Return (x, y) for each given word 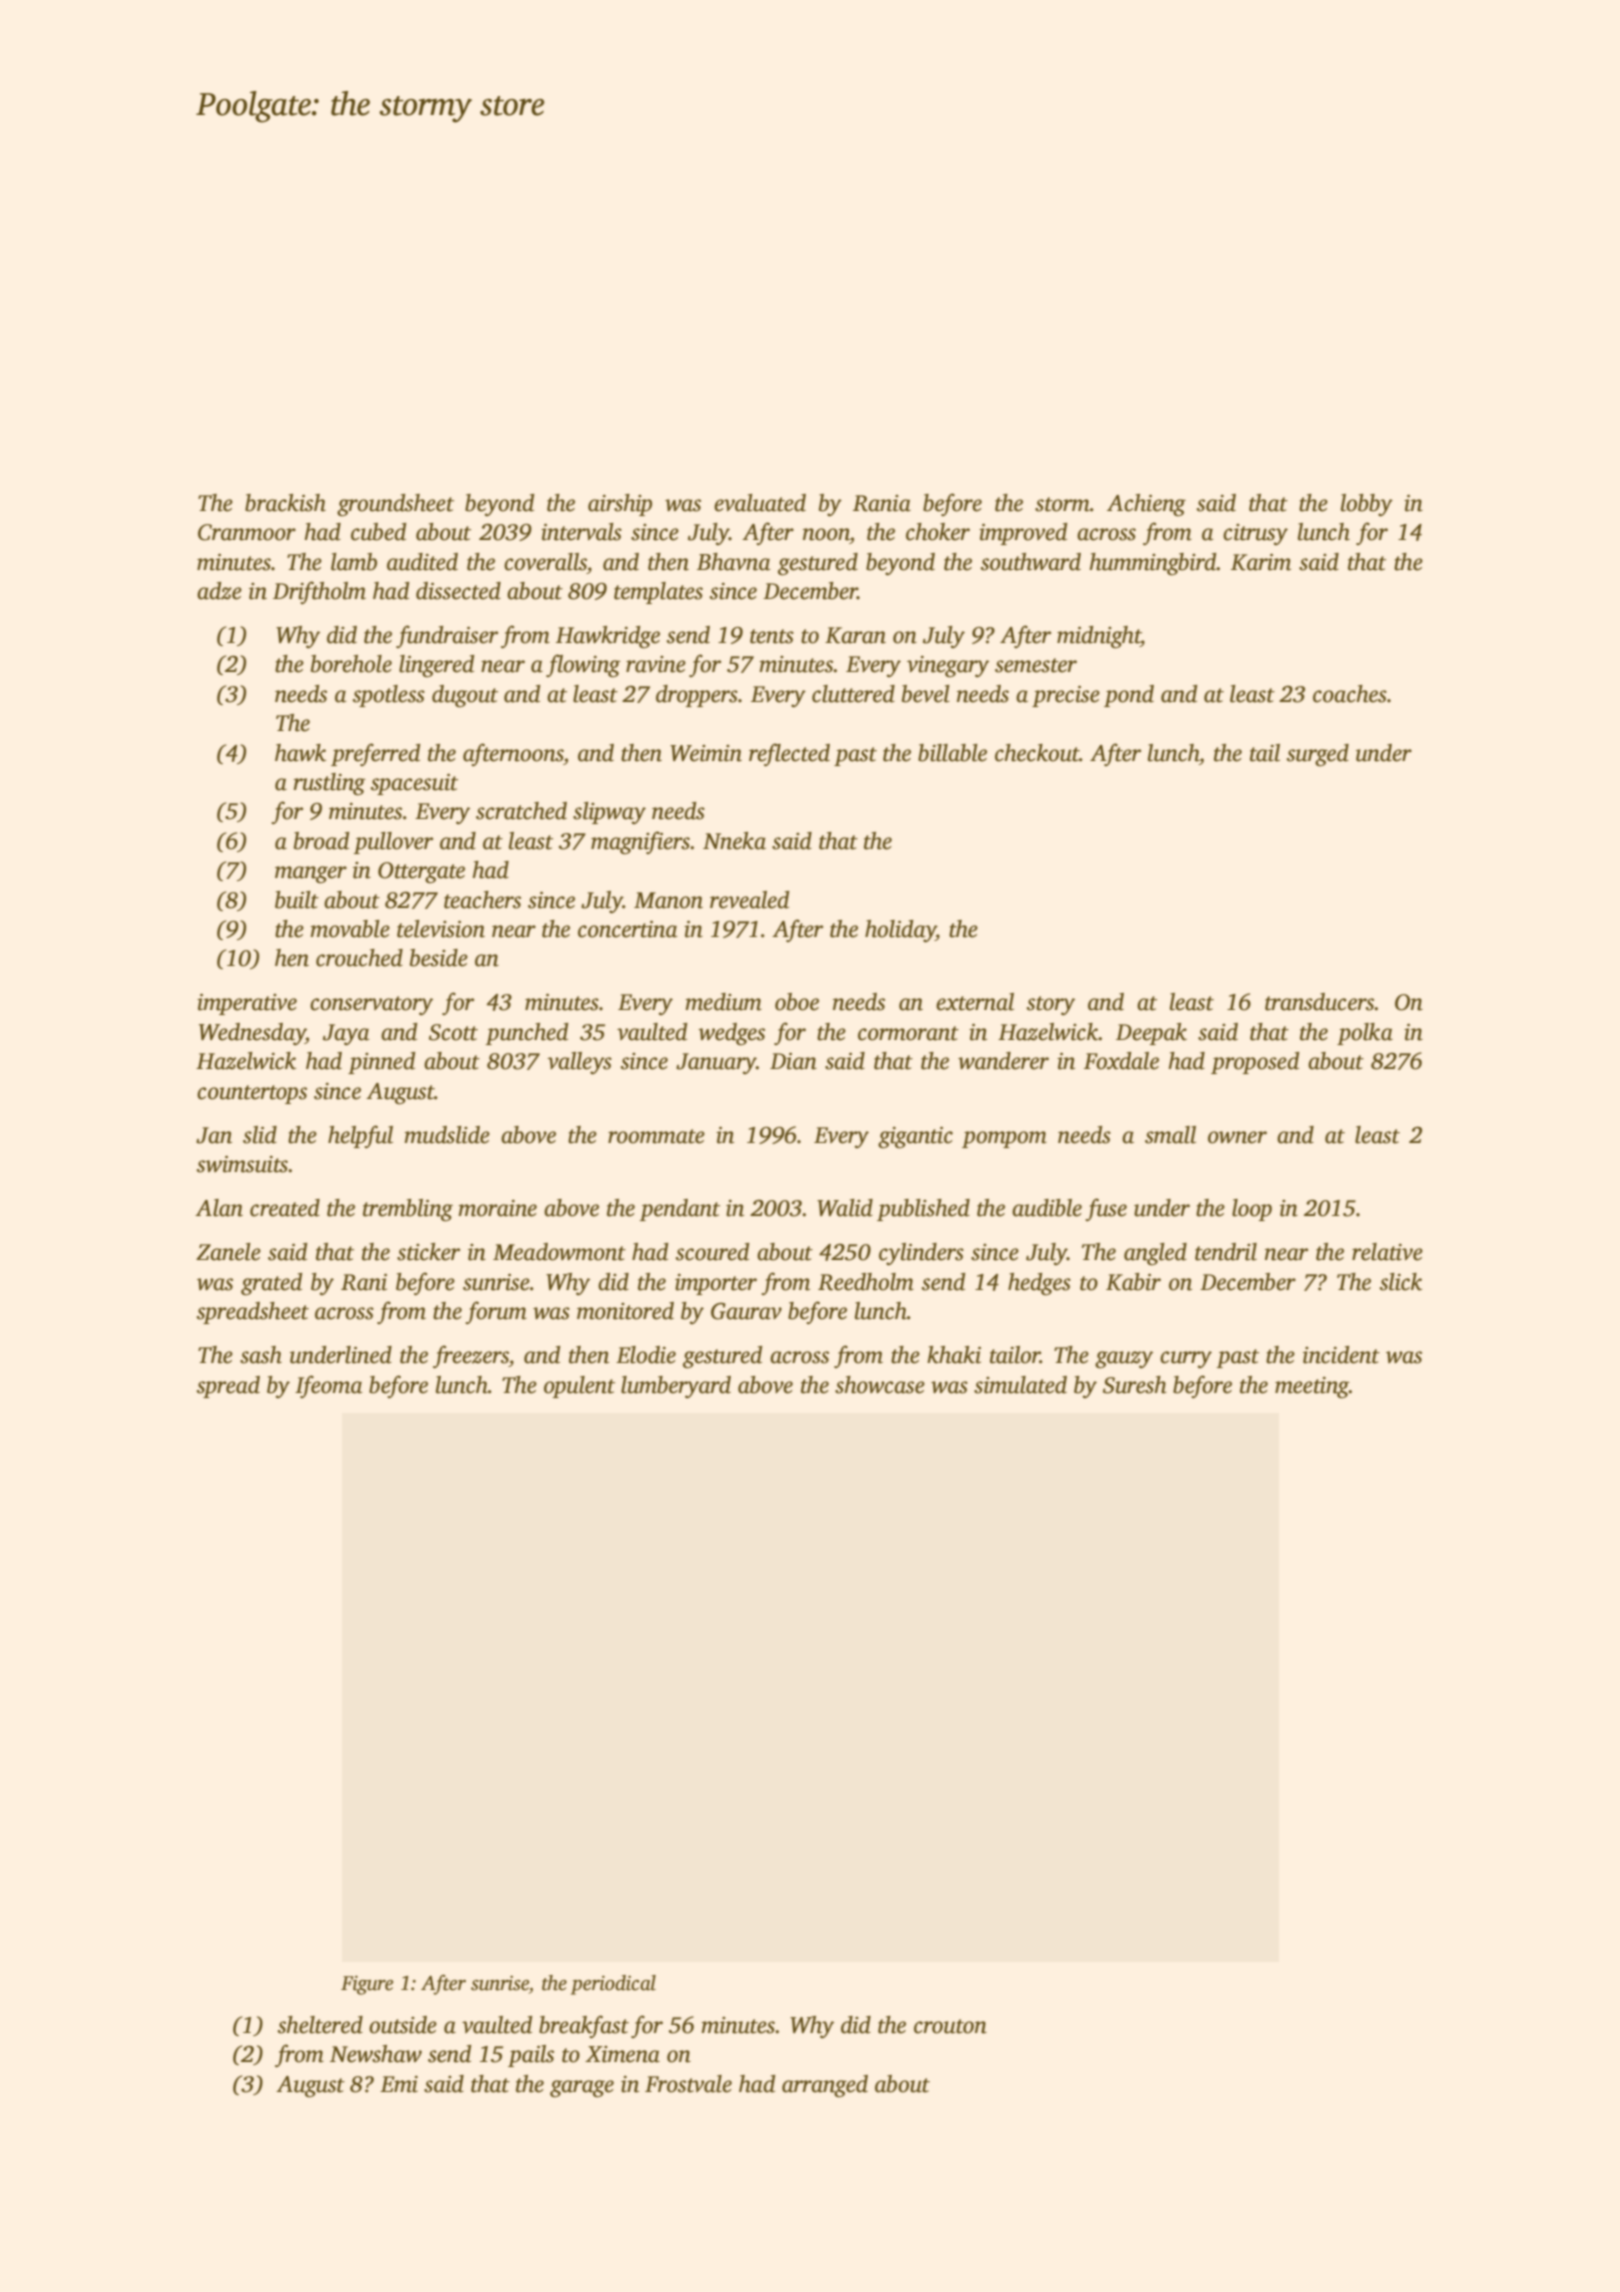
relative (1387, 1252)
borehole (351, 664)
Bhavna (733, 562)
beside (439, 958)
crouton (950, 2026)
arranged (825, 2086)
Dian (793, 1061)
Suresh (1135, 1385)
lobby (1367, 505)
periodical (613, 1985)
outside (403, 2025)
